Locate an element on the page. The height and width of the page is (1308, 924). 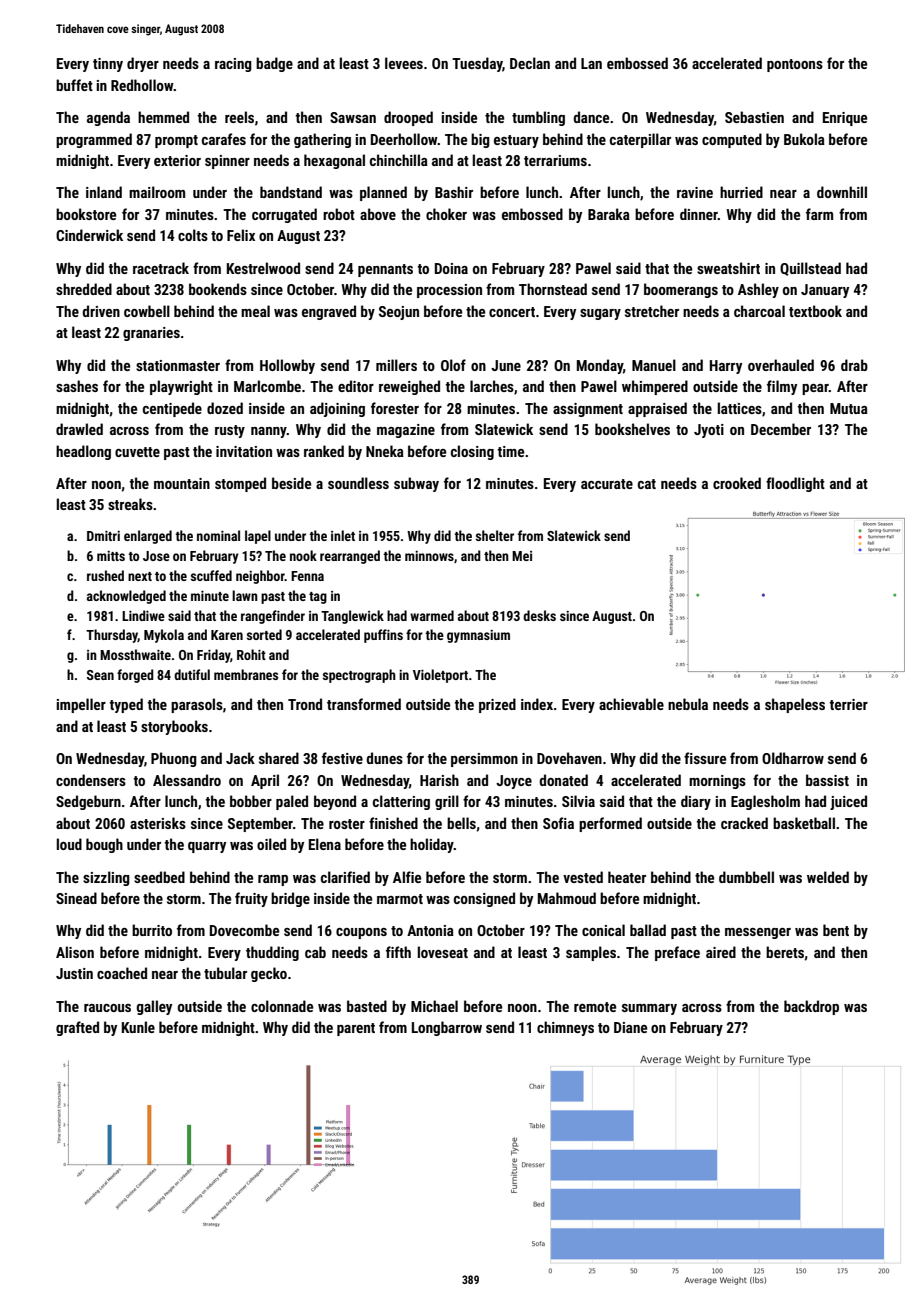
Kunle is located at coordinates (138, 1027).
